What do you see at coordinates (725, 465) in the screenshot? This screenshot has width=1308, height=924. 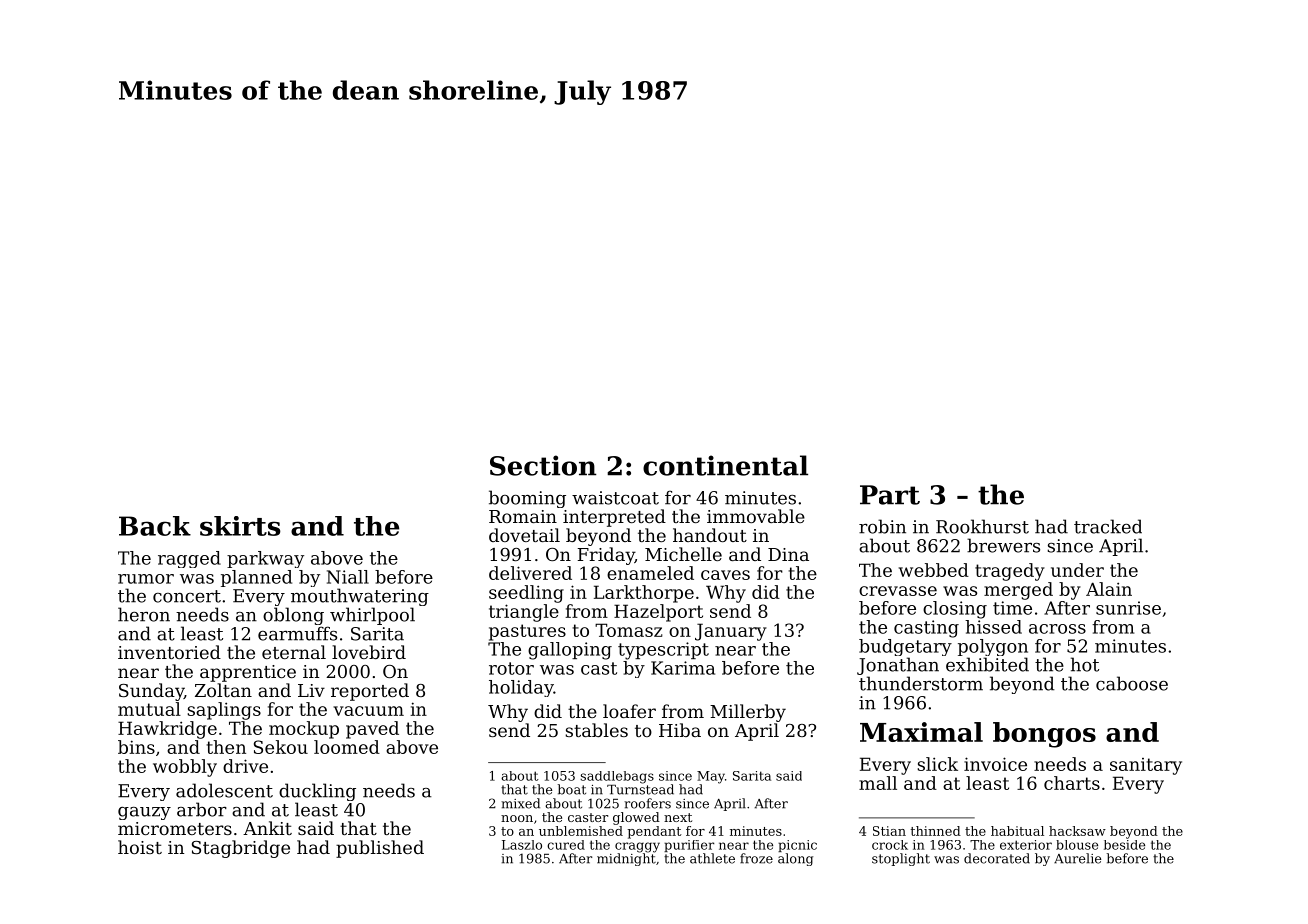 I see `continental` at bounding box center [725, 465].
